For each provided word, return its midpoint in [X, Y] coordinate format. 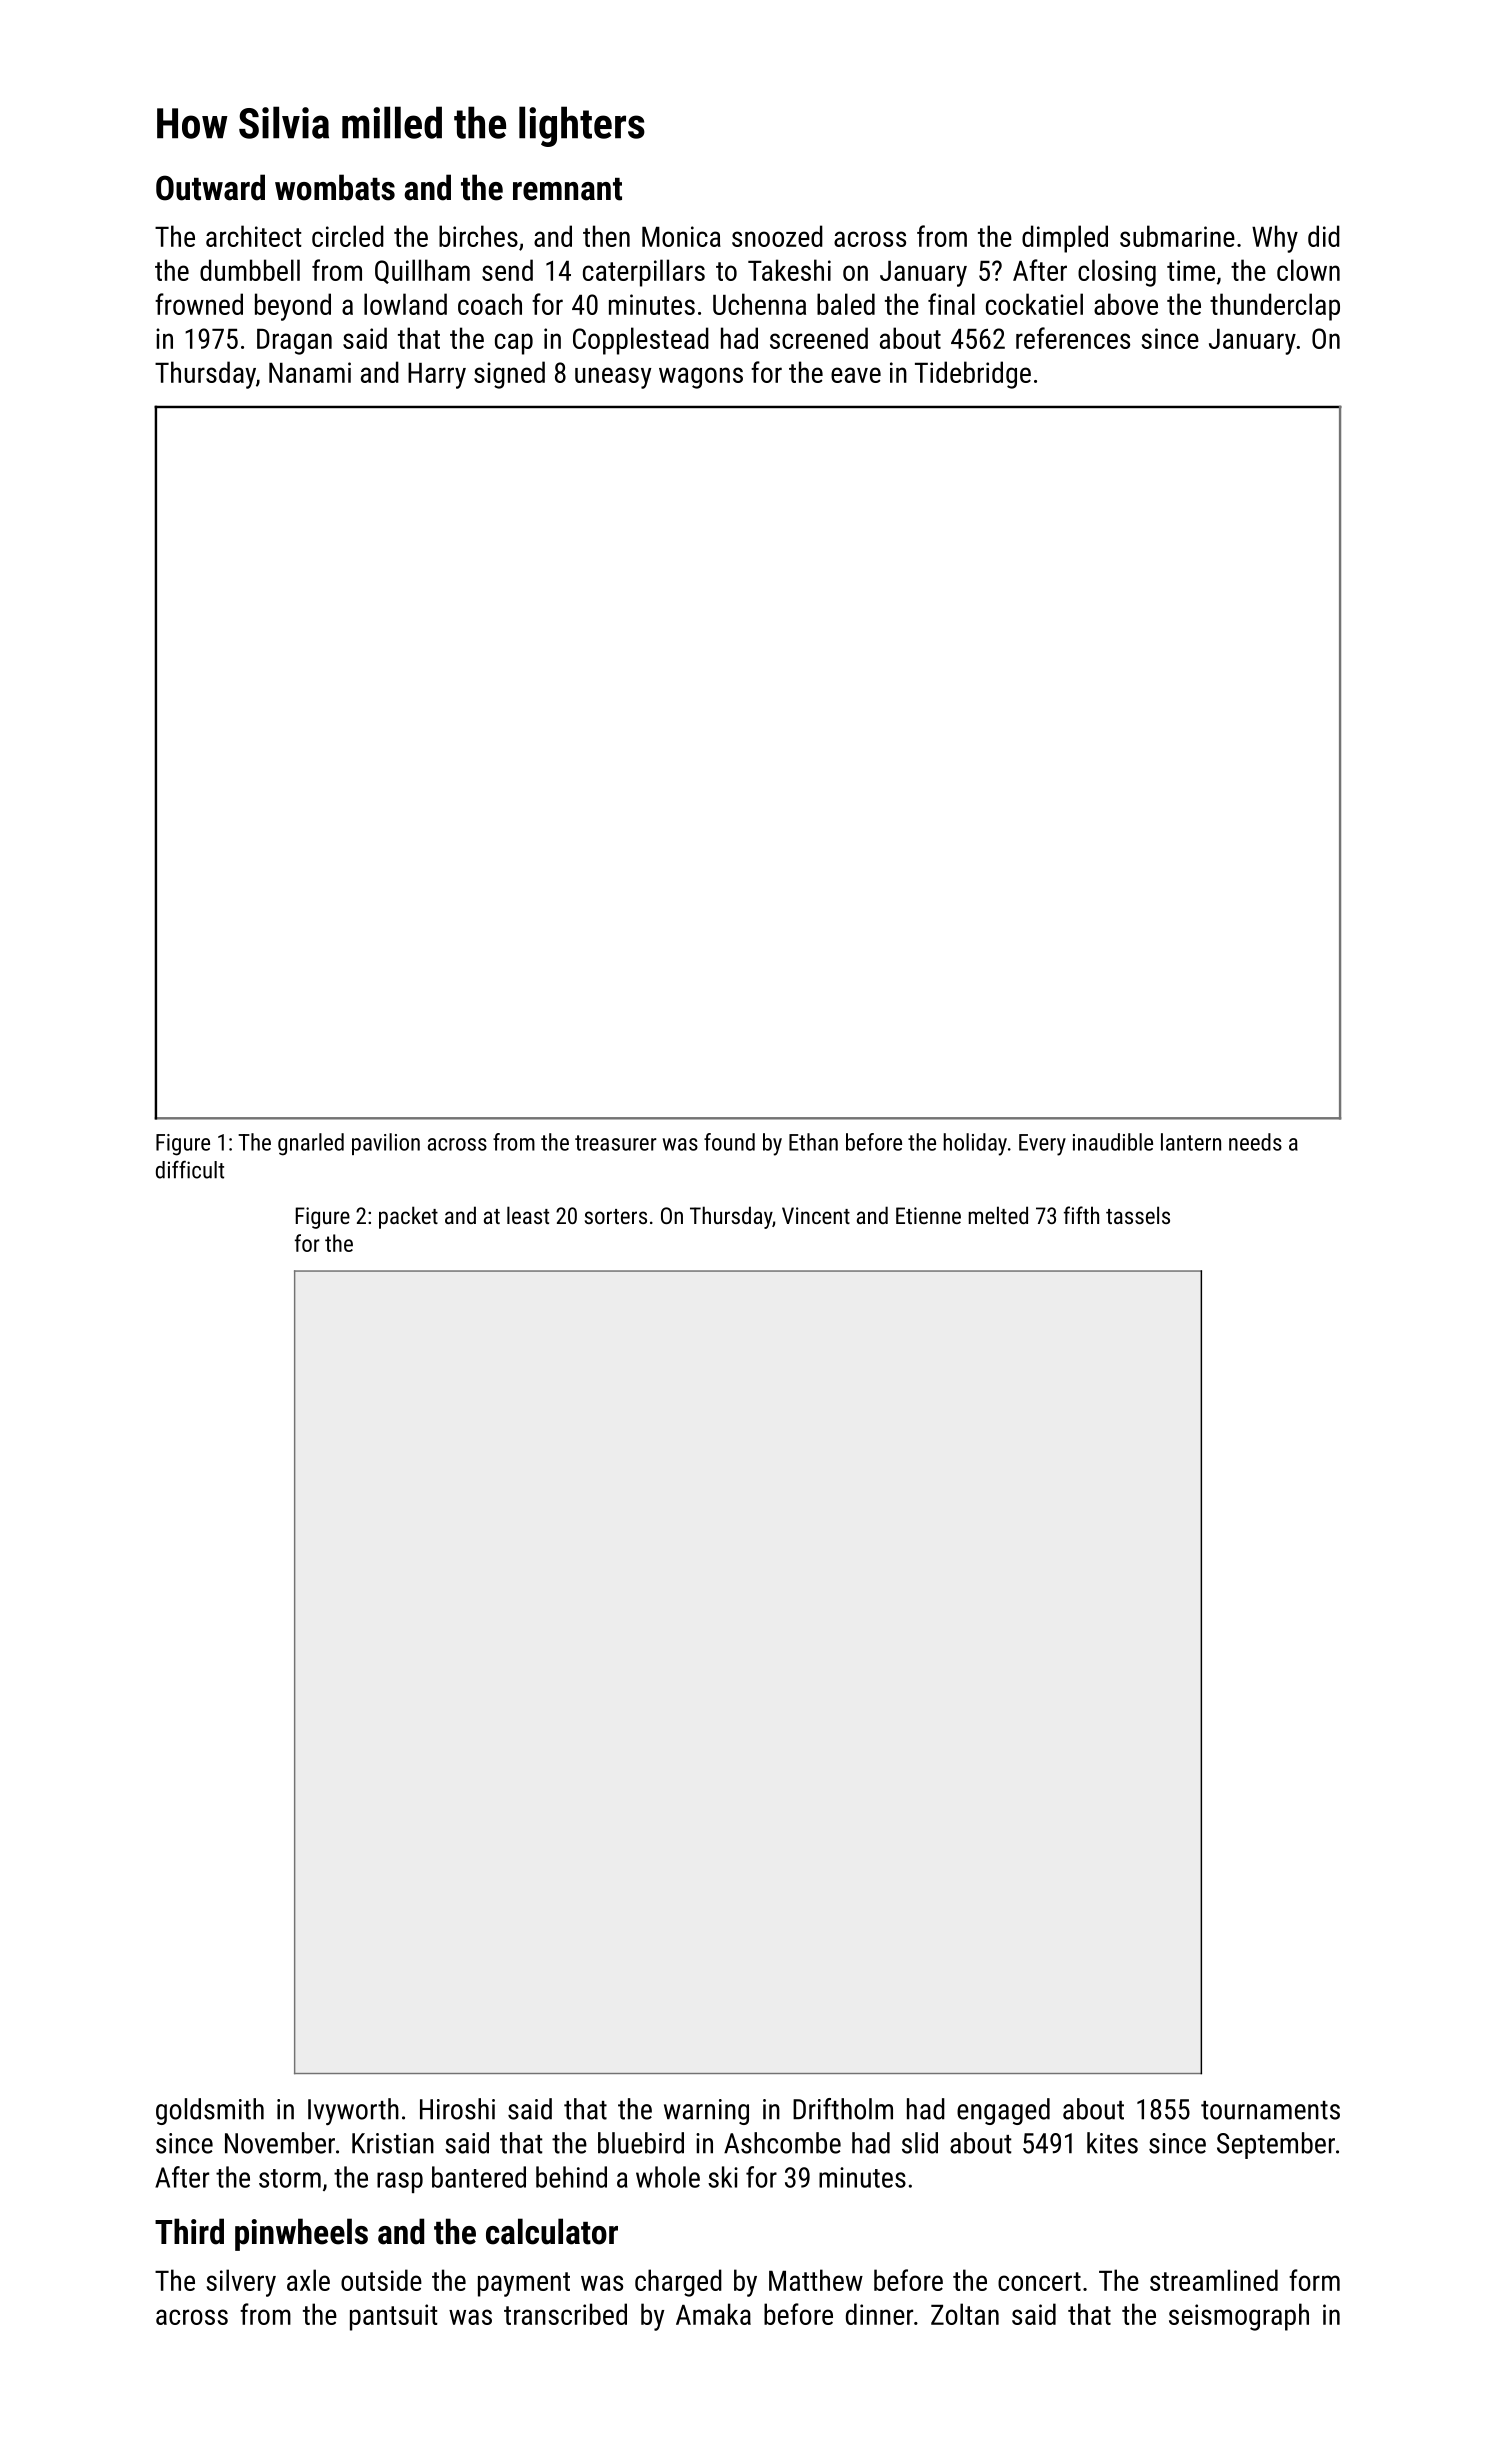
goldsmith [210, 2111]
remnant [567, 189]
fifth [1081, 1215]
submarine [1177, 236]
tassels [1138, 1215]
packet [408, 1217]
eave [856, 375]
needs [1255, 1142]
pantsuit [394, 2317]
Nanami [310, 372]
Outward [210, 187]
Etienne [928, 1215]
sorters [616, 1216]
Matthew [816, 2280]
